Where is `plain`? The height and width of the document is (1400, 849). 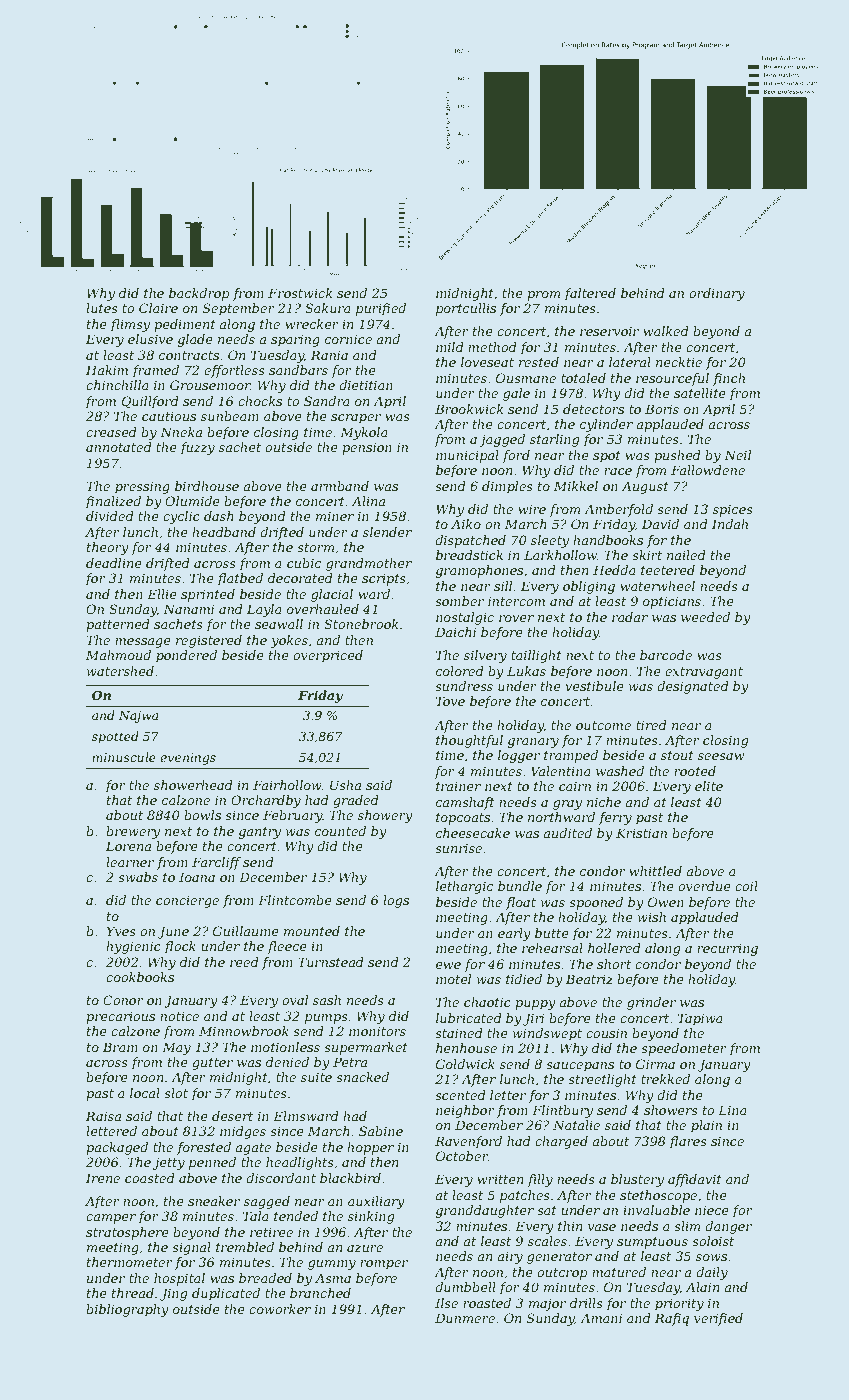 plain is located at coordinates (706, 1126).
